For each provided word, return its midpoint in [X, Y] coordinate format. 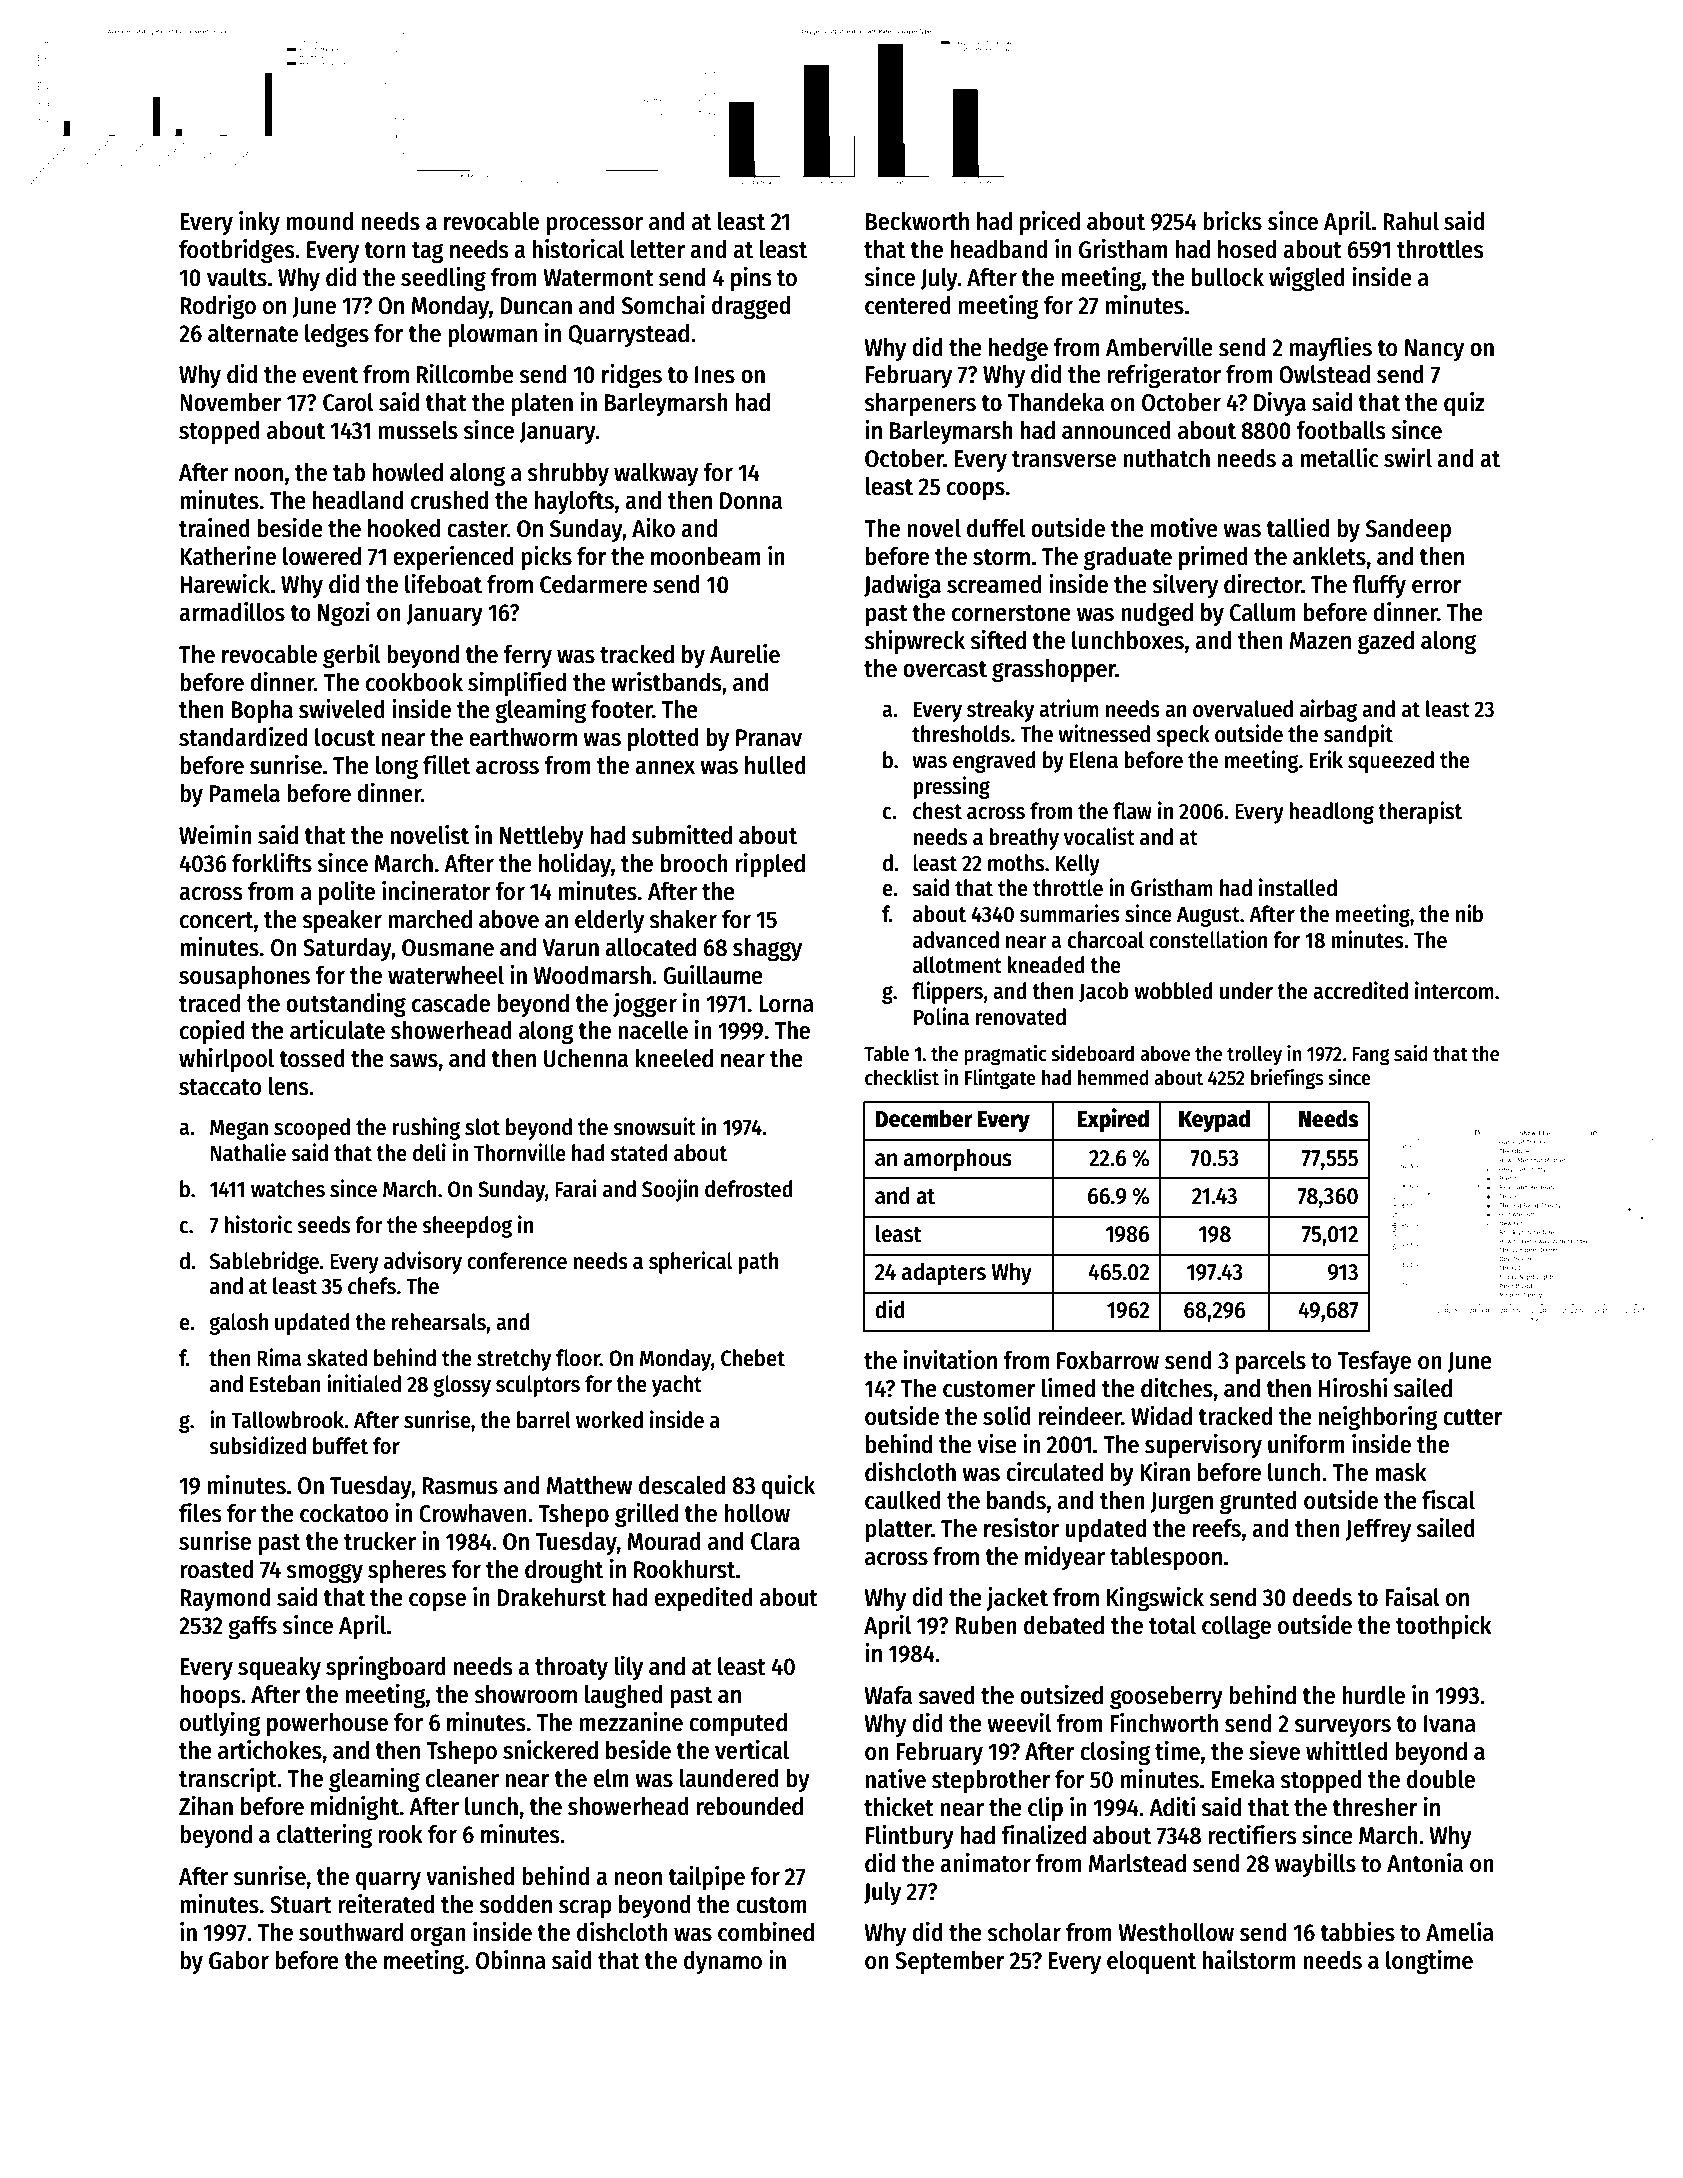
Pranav [769, 738]
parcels [1271, 1362]
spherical [690, 1262]
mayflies [1331, 349]
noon [259, 475]
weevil [1019, 1723]
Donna [751, 501]
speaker [342, 921]
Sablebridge [264, 1262]
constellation [1208, 939]
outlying [220, 1724]
